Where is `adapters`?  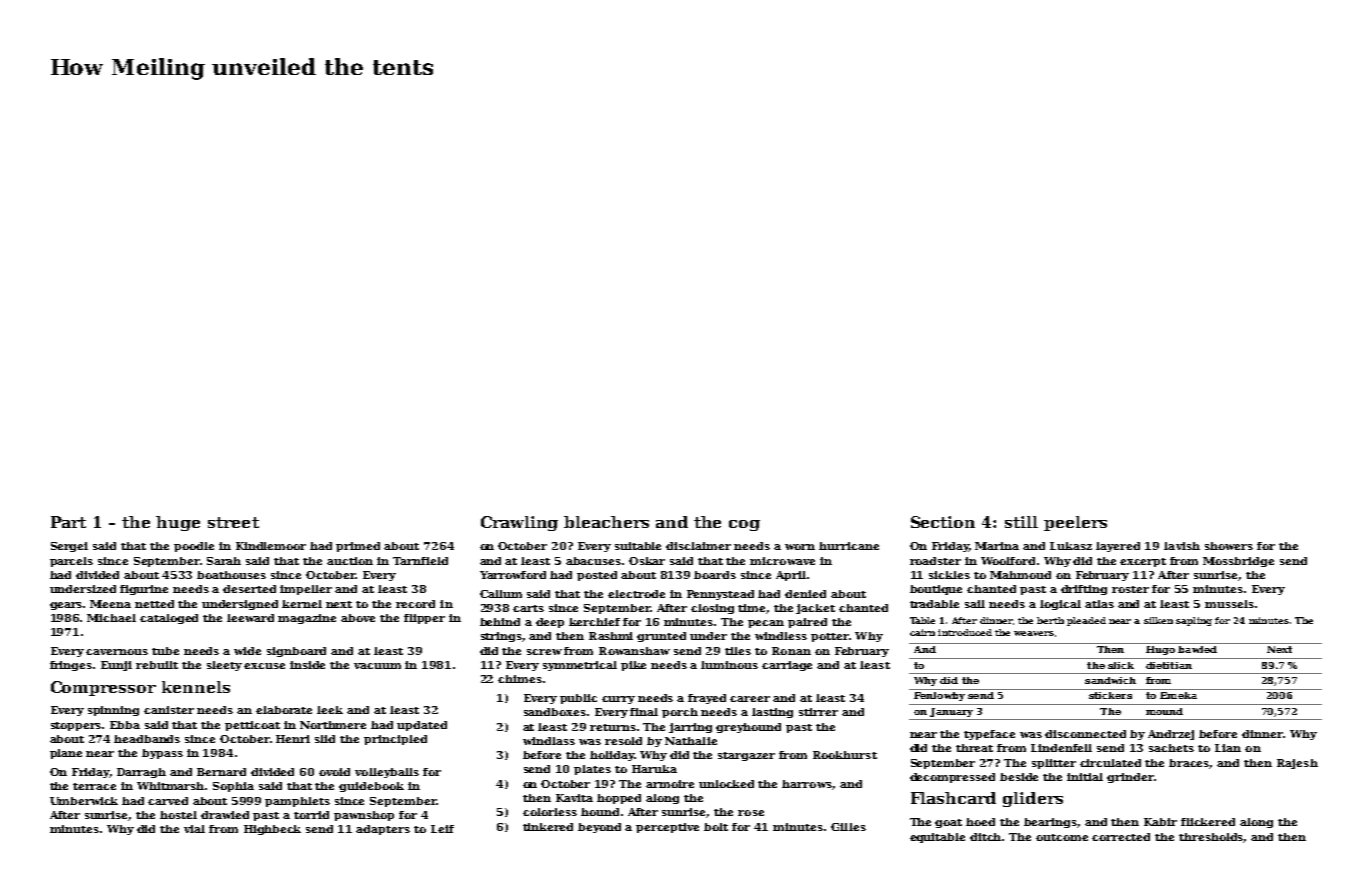
adapters is located at coordinates (383, 830).
